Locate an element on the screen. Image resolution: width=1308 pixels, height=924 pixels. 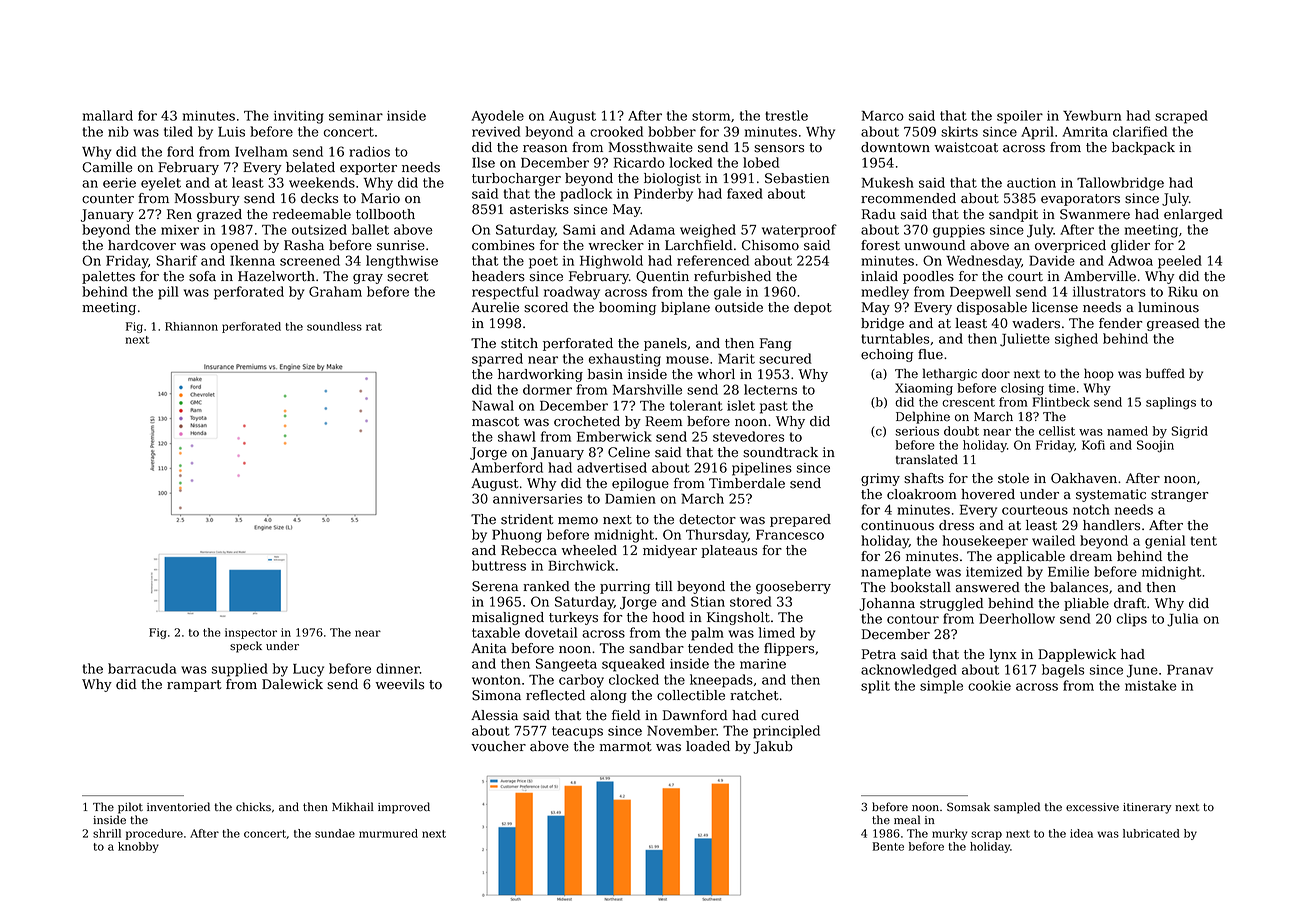
mistake is located at coordinates (1151, 685).
